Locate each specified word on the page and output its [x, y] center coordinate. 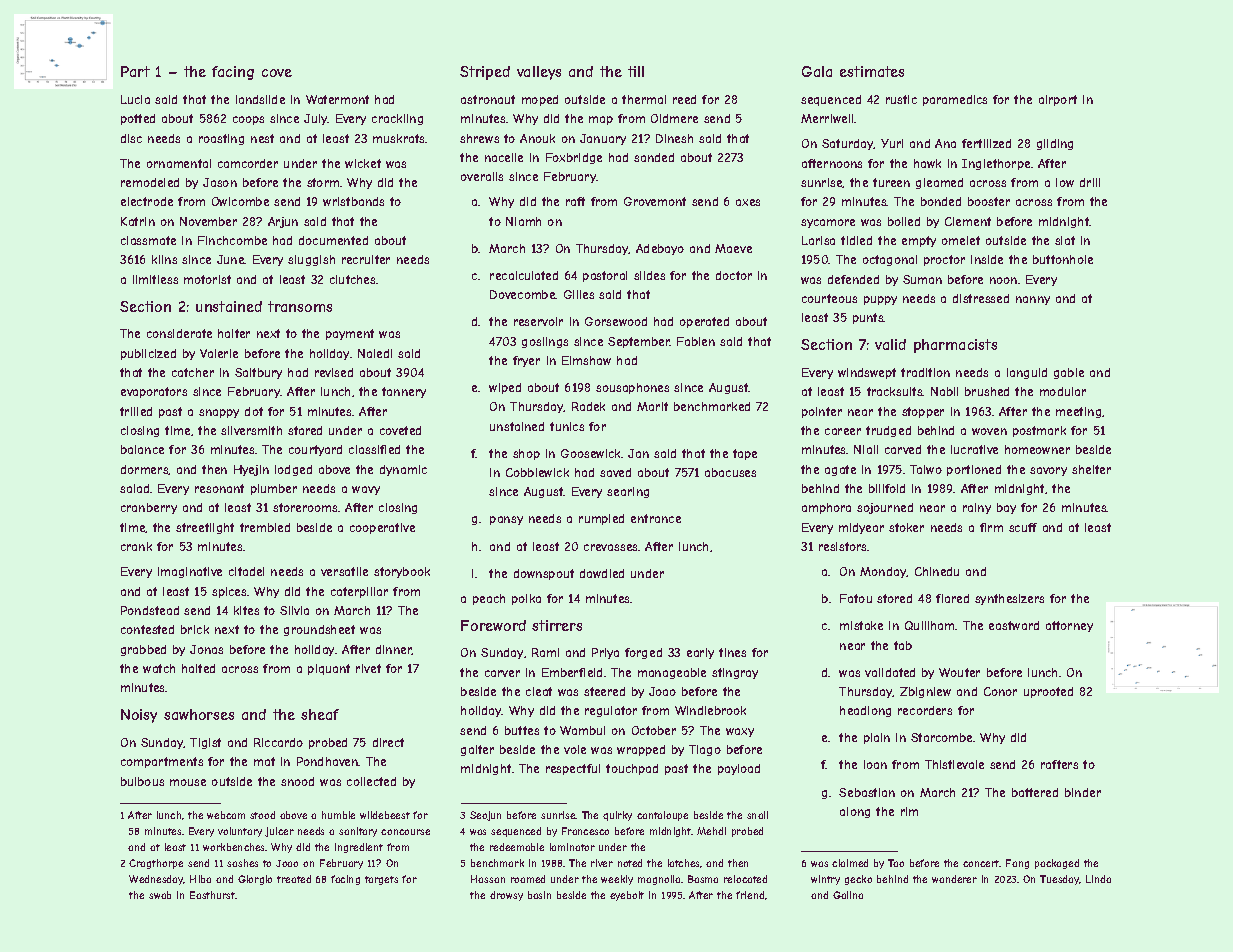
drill [1090, 182]
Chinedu [937, 571]
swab [160, 895]
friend [750, 895]
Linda [1098, 879]
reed [684, 99]
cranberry [149, 508]
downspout [544, 574]
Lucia [135, 99]
